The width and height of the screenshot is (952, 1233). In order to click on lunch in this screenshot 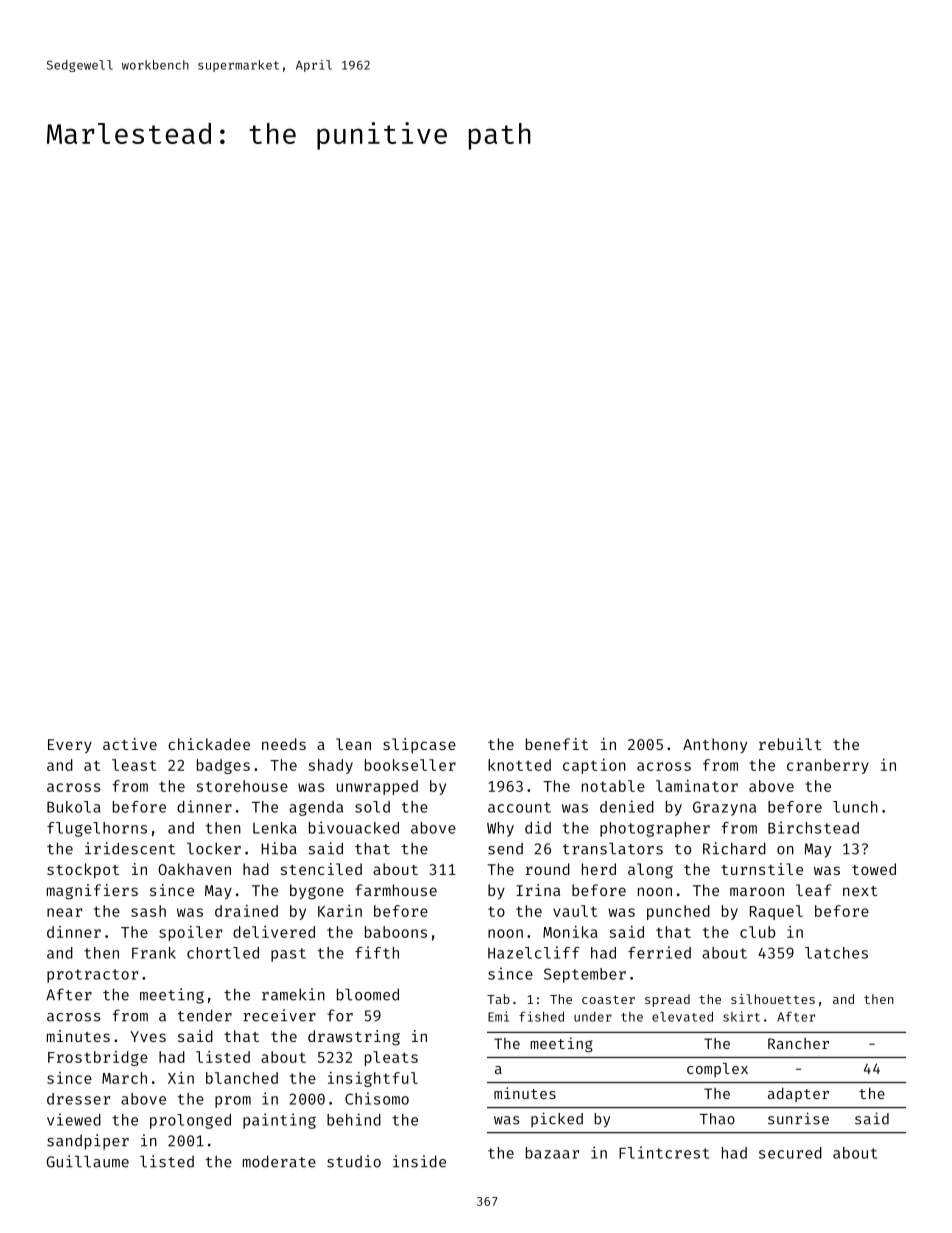, I will do `click(855, 807)`.
